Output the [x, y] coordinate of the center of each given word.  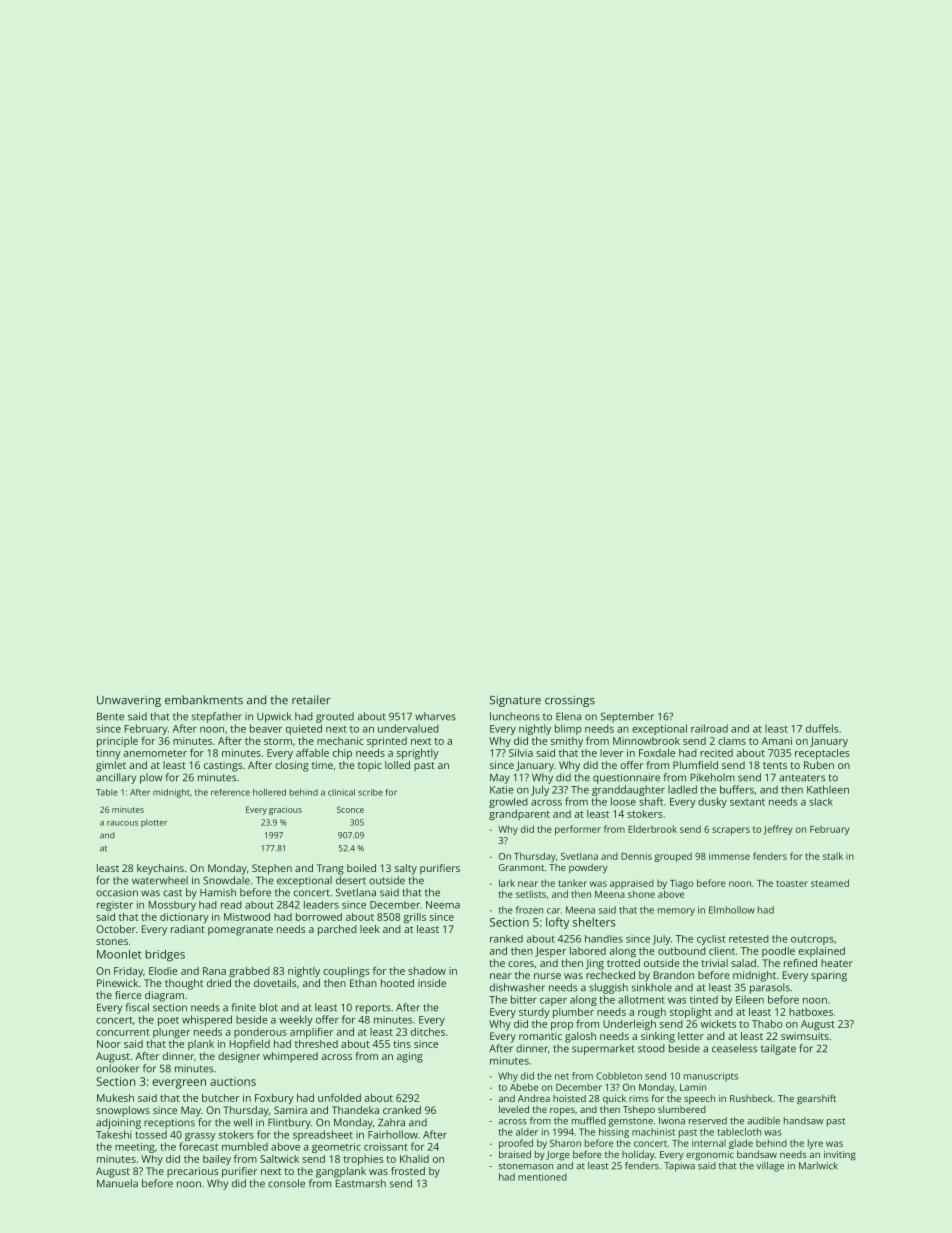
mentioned [542, 1177]
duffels [822, 728]
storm [278, 741]
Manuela [117, 1183]
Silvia [521, 753]
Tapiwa [679, 1167]
